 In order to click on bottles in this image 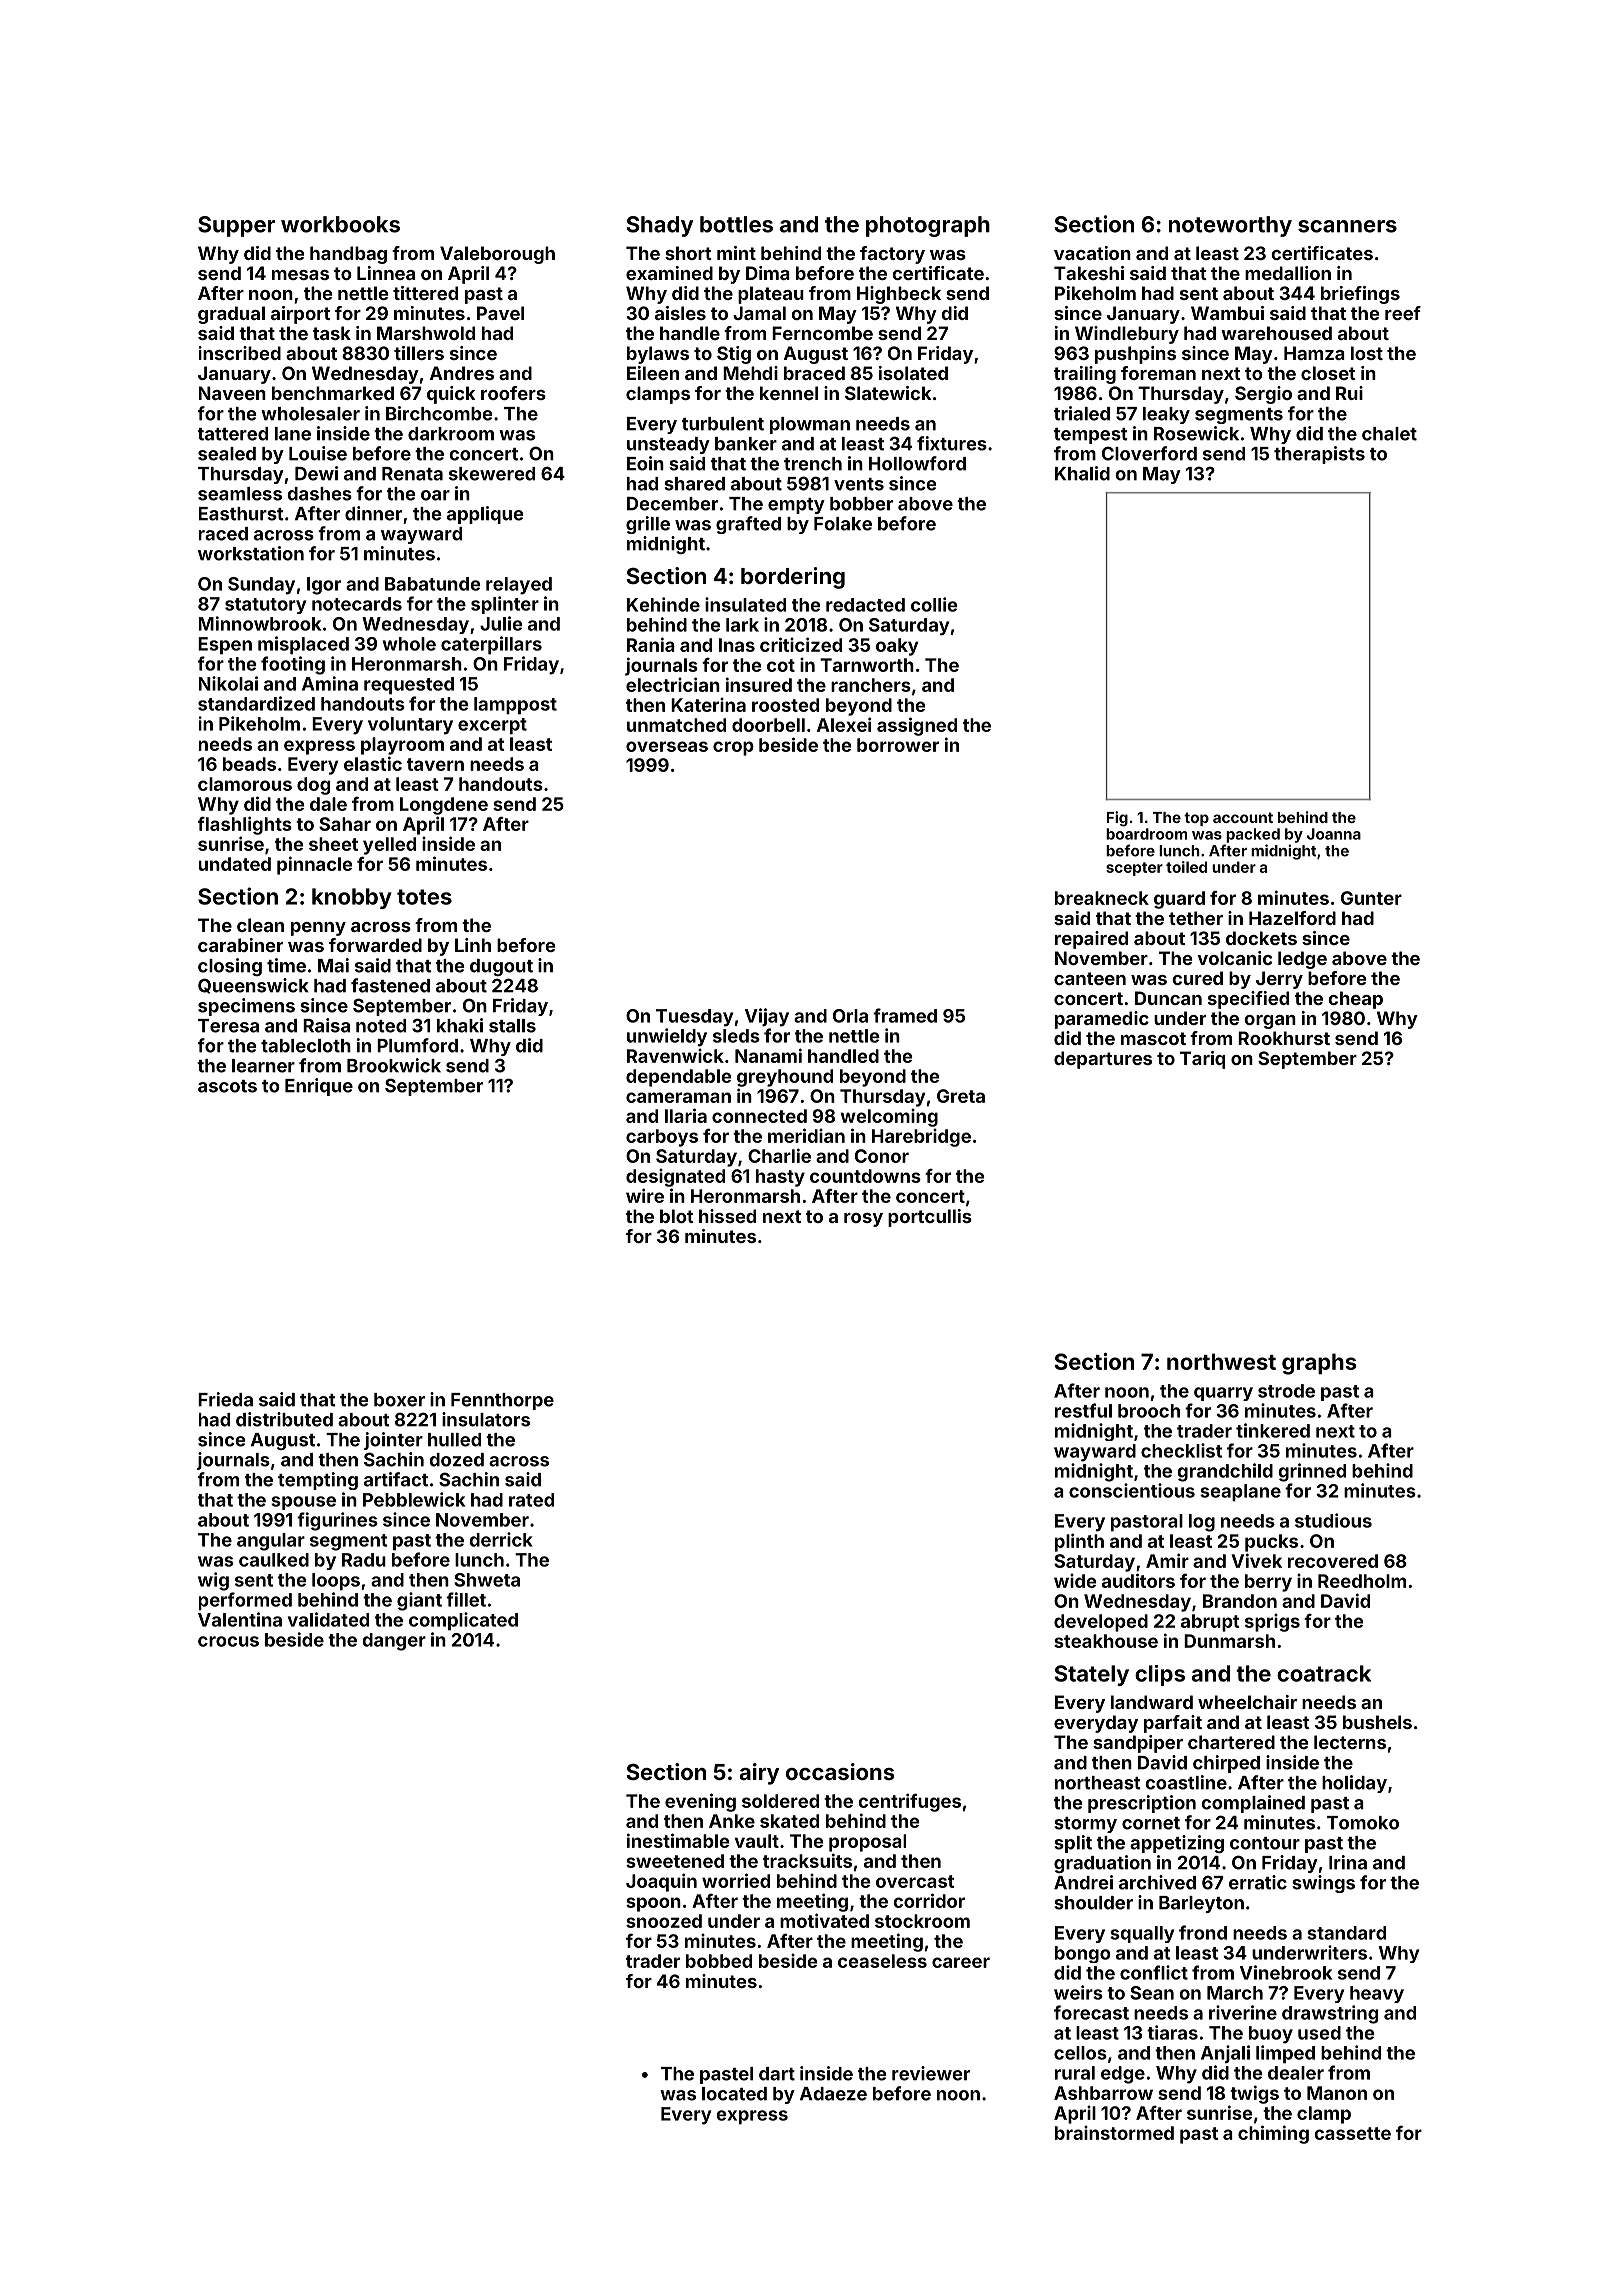, I will do `click(736, 224)`.
